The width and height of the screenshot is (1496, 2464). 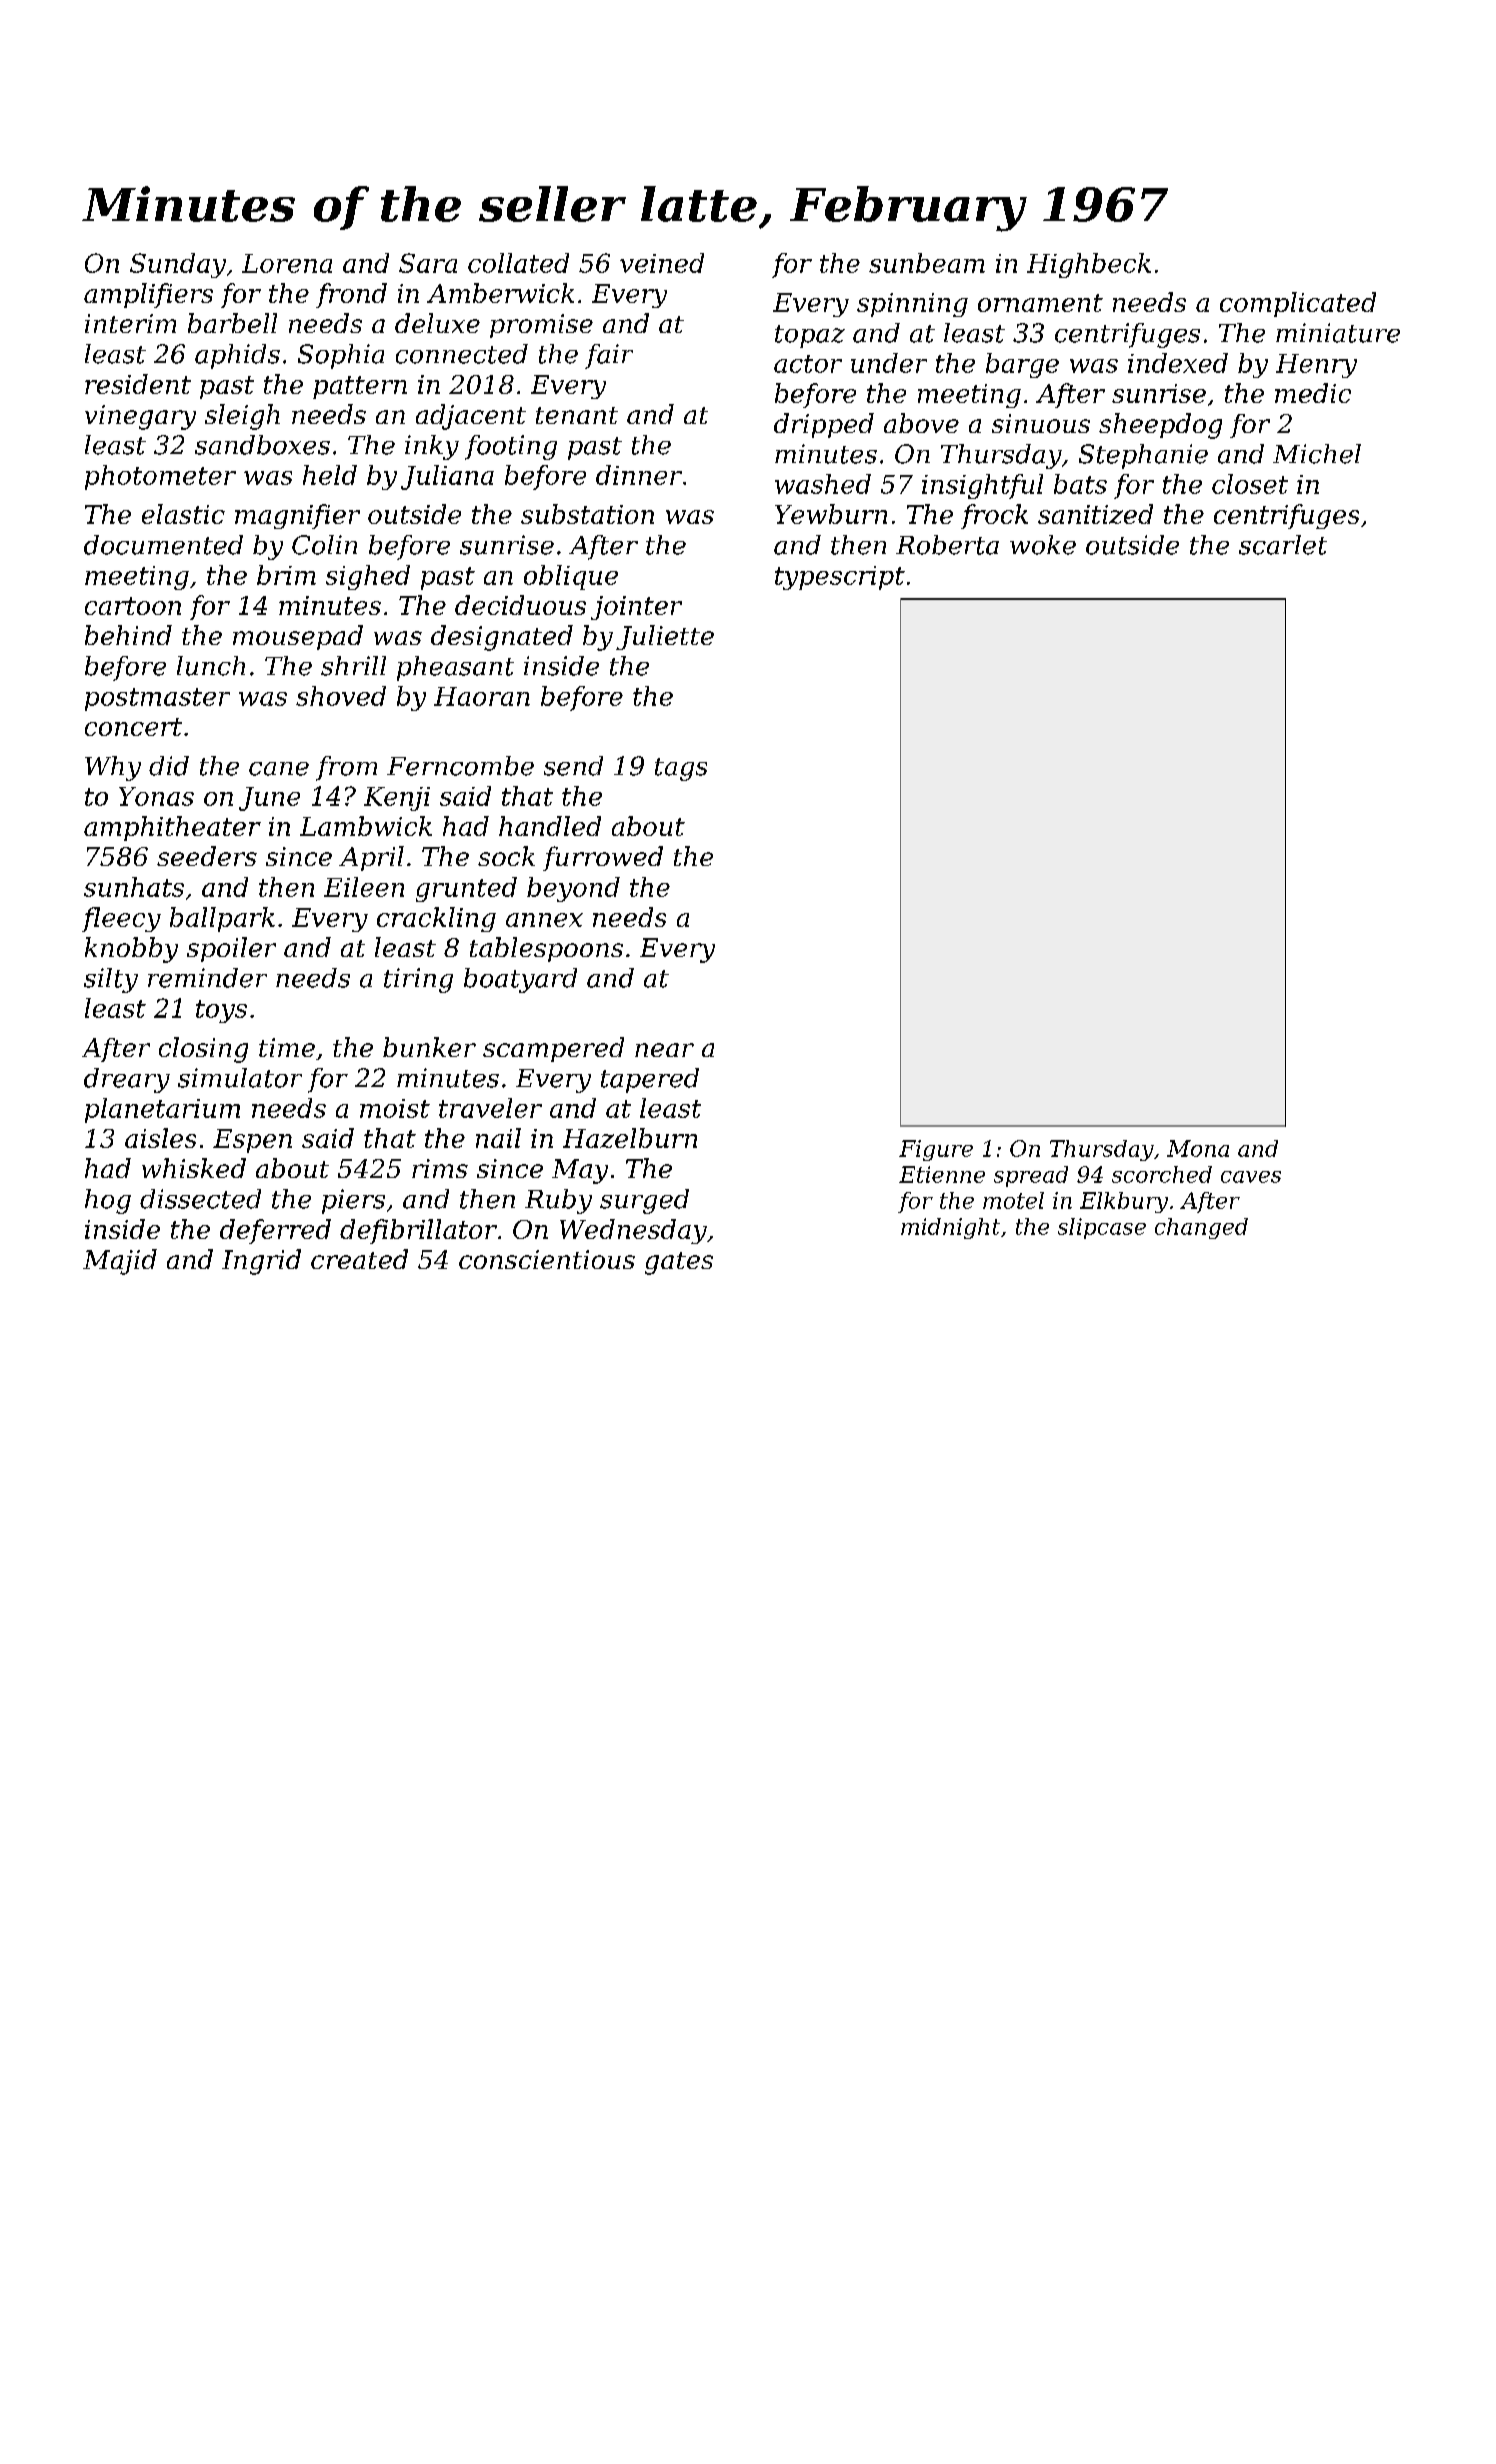 I want to click on Ingrid, so click(x=261, y=1262).
